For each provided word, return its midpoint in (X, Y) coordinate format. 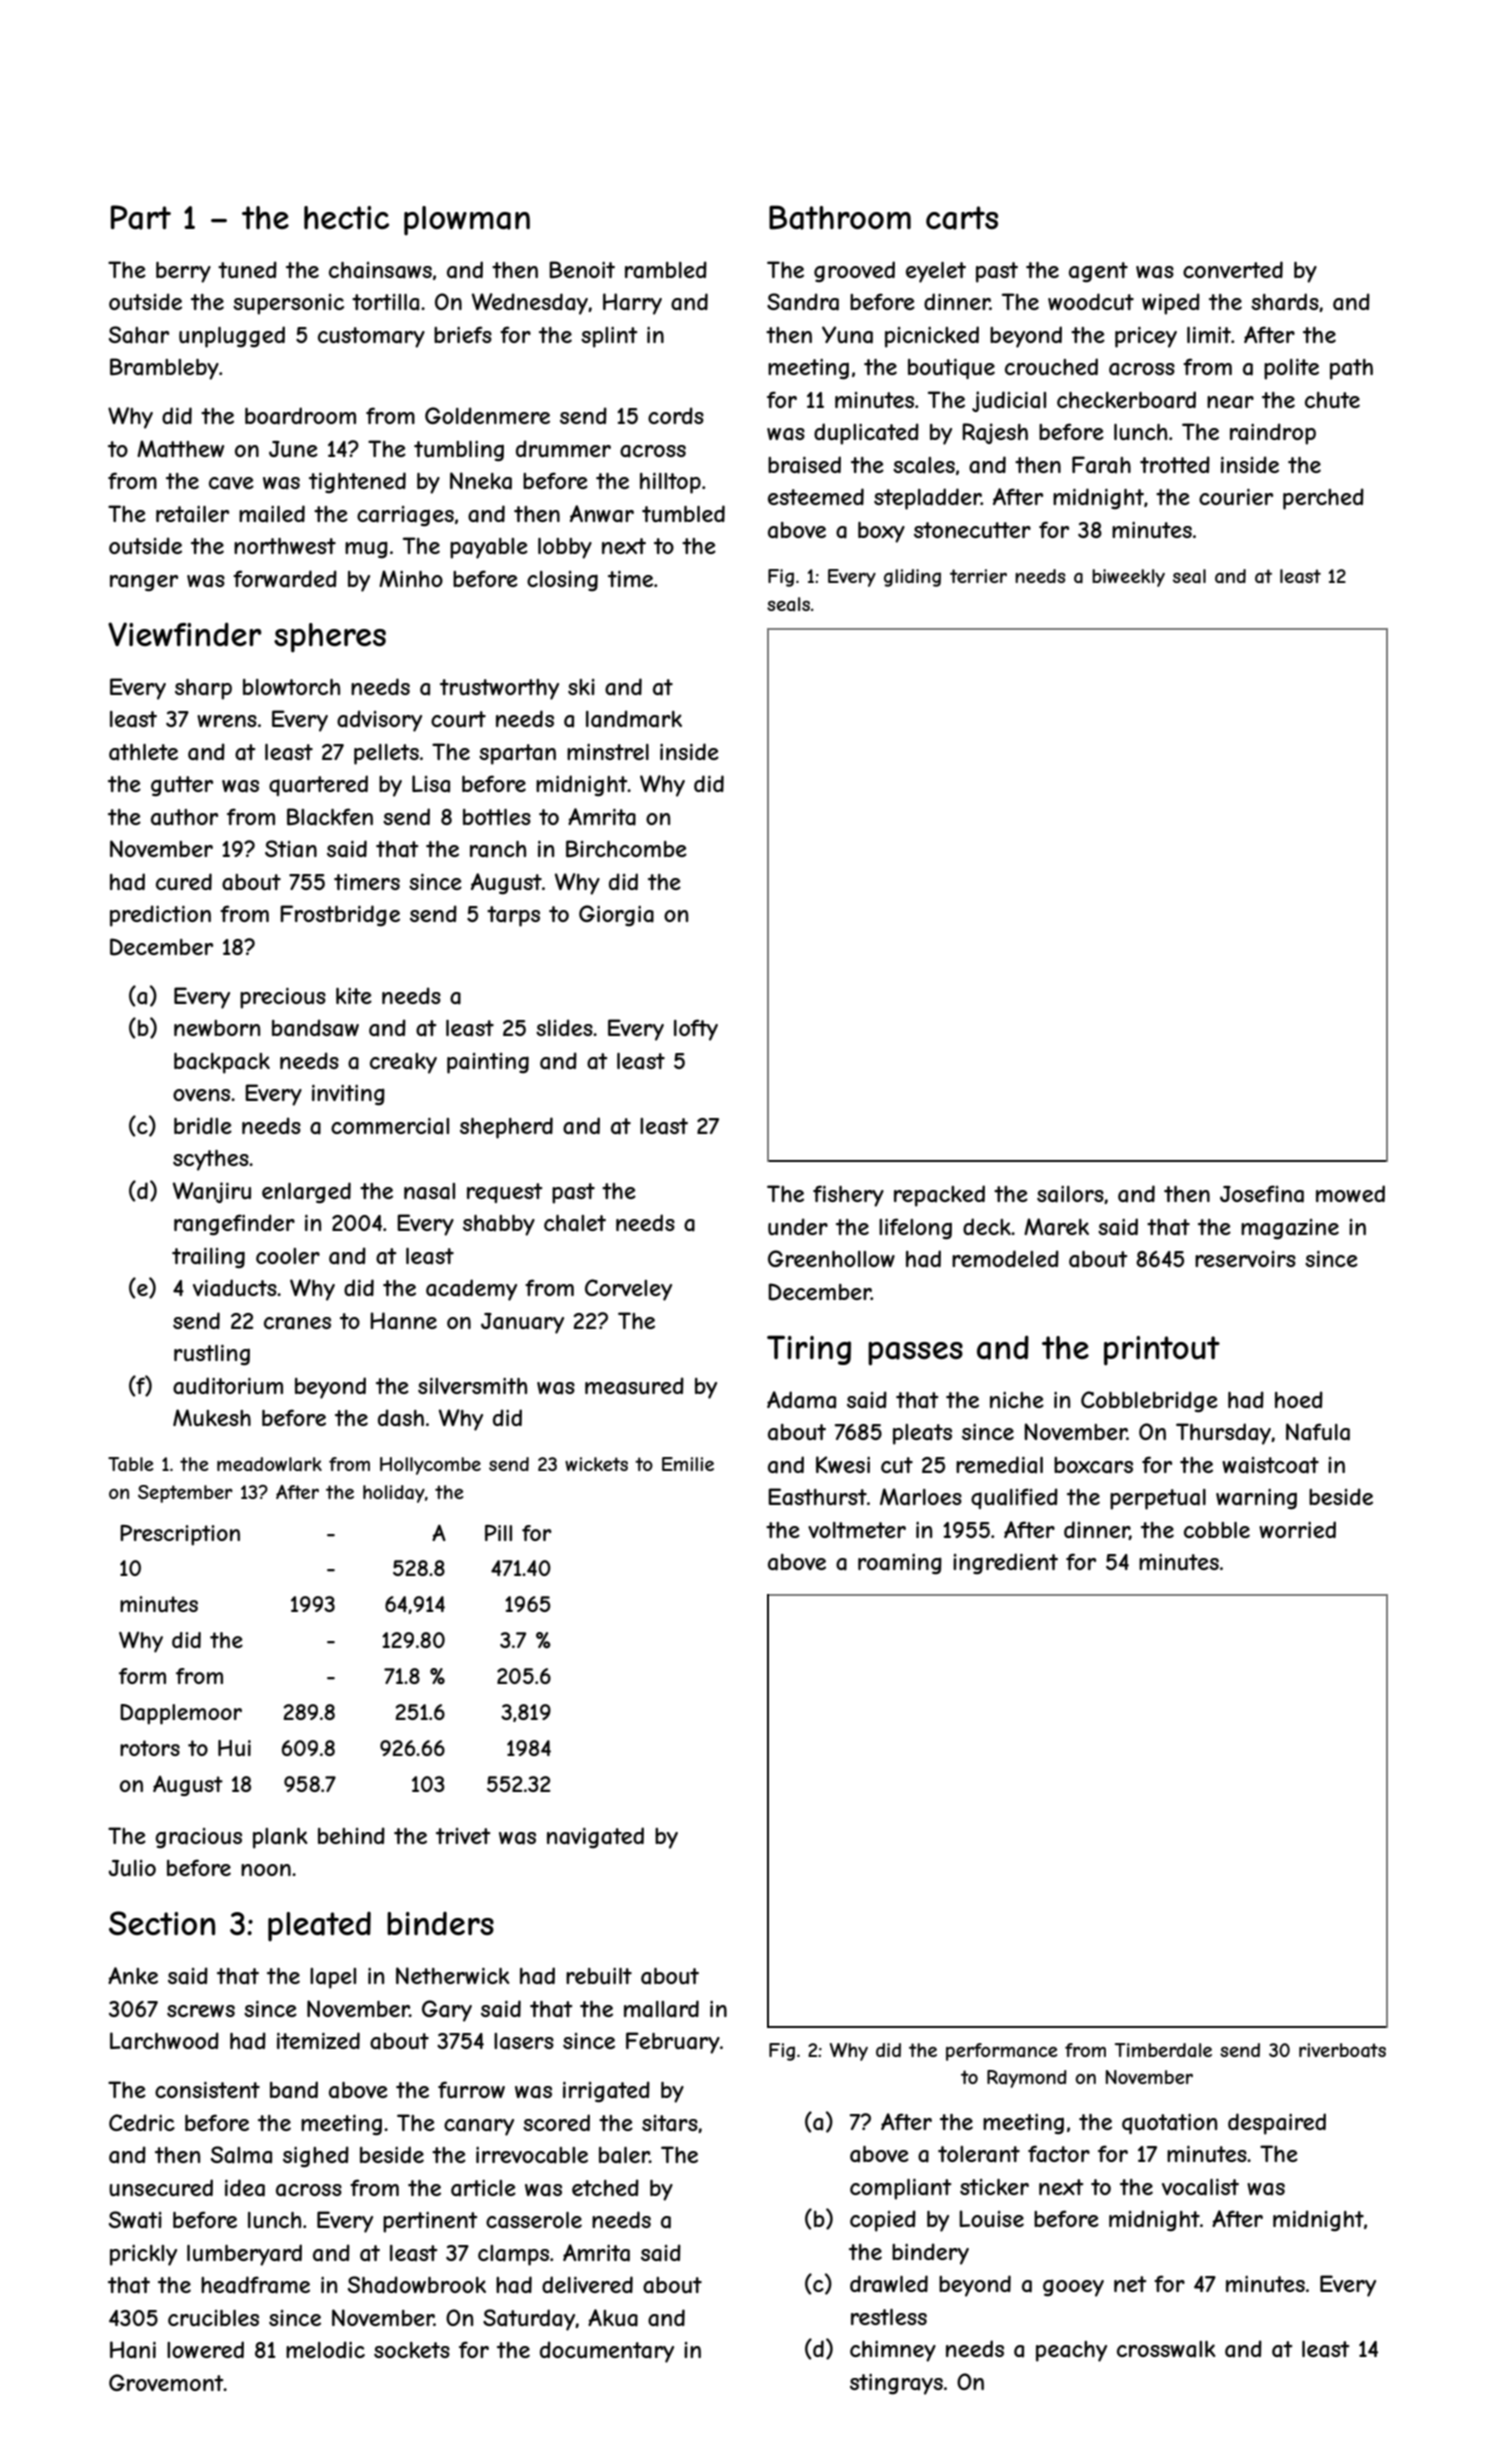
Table (130, 1464)
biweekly (1128, 578)
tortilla (385, 302)
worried (1297, 1529)
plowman (467, 221)
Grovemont (166, 2382)
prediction (160, 916)
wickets (596, 1464)
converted (1233, 269)
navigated (595, 1838)
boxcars (1093, 1465)
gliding (912, 578)
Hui (234, 1748)
